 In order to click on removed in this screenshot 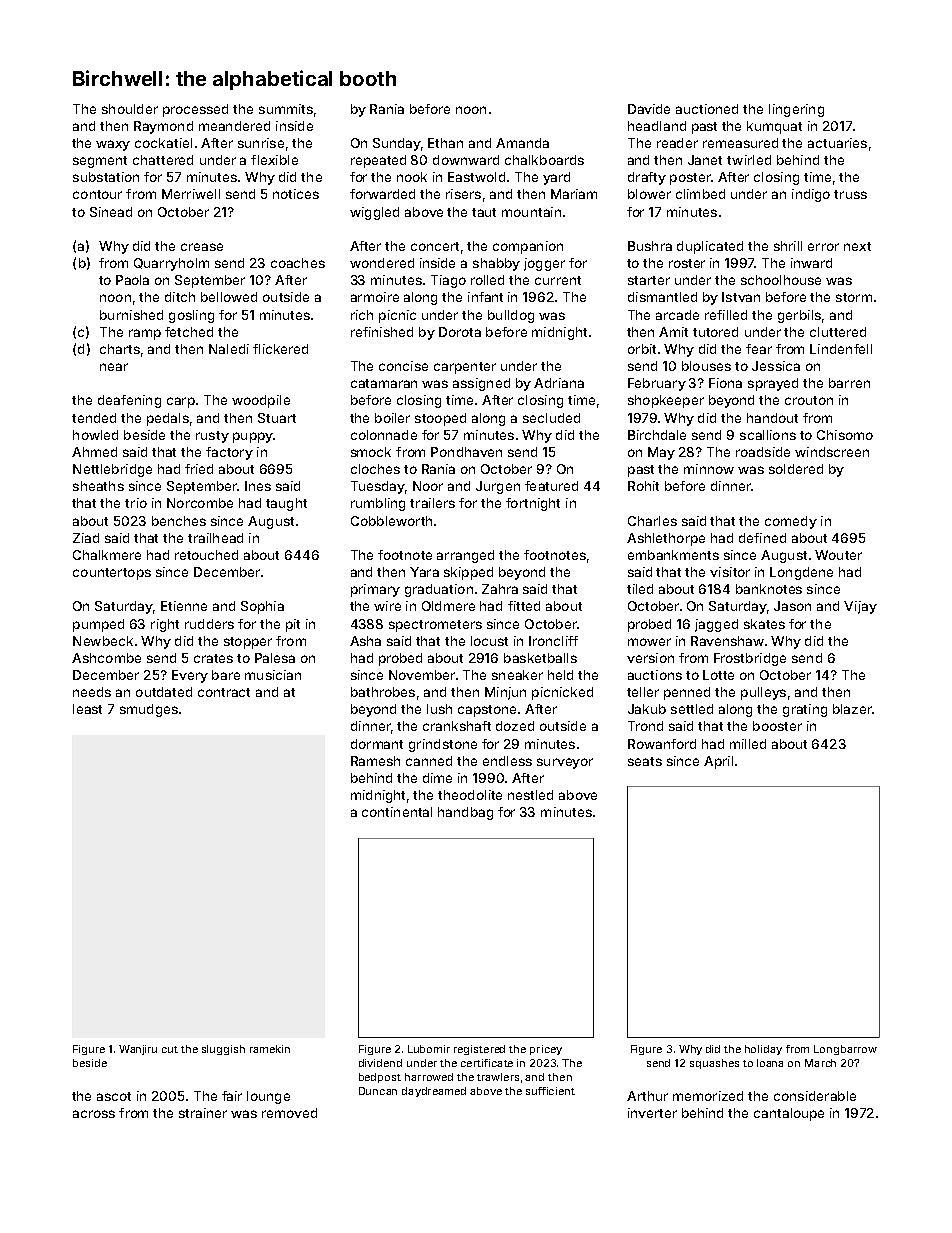, I will do `click(289, 1113)`.
